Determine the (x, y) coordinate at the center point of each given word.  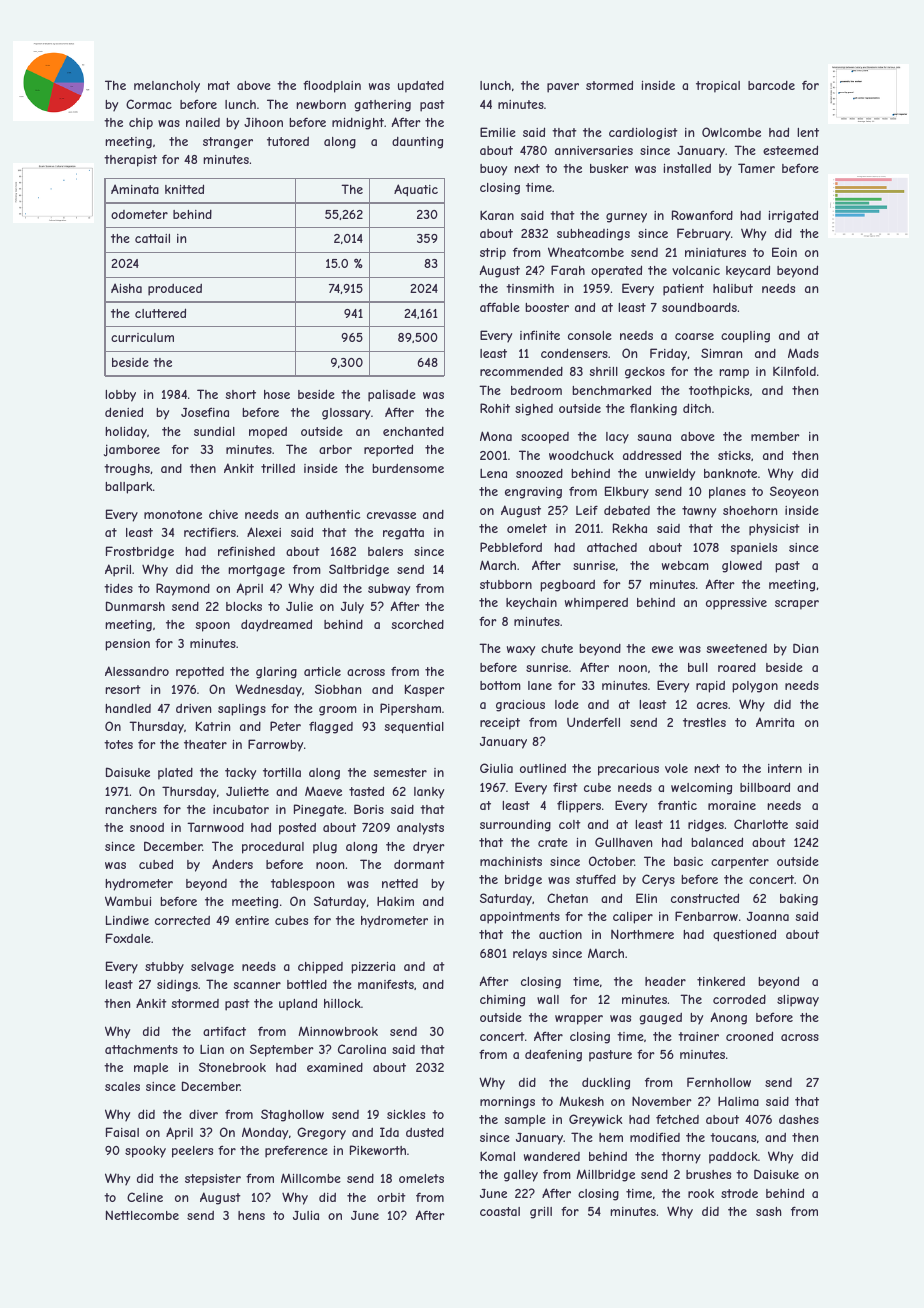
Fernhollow (719, 1082)
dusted (425, 1132)
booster (547, 307)
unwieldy (670, 474)
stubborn (506, 584)
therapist (130, 161)
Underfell (593, 722)
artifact (224, 1031)
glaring (276, 673)
